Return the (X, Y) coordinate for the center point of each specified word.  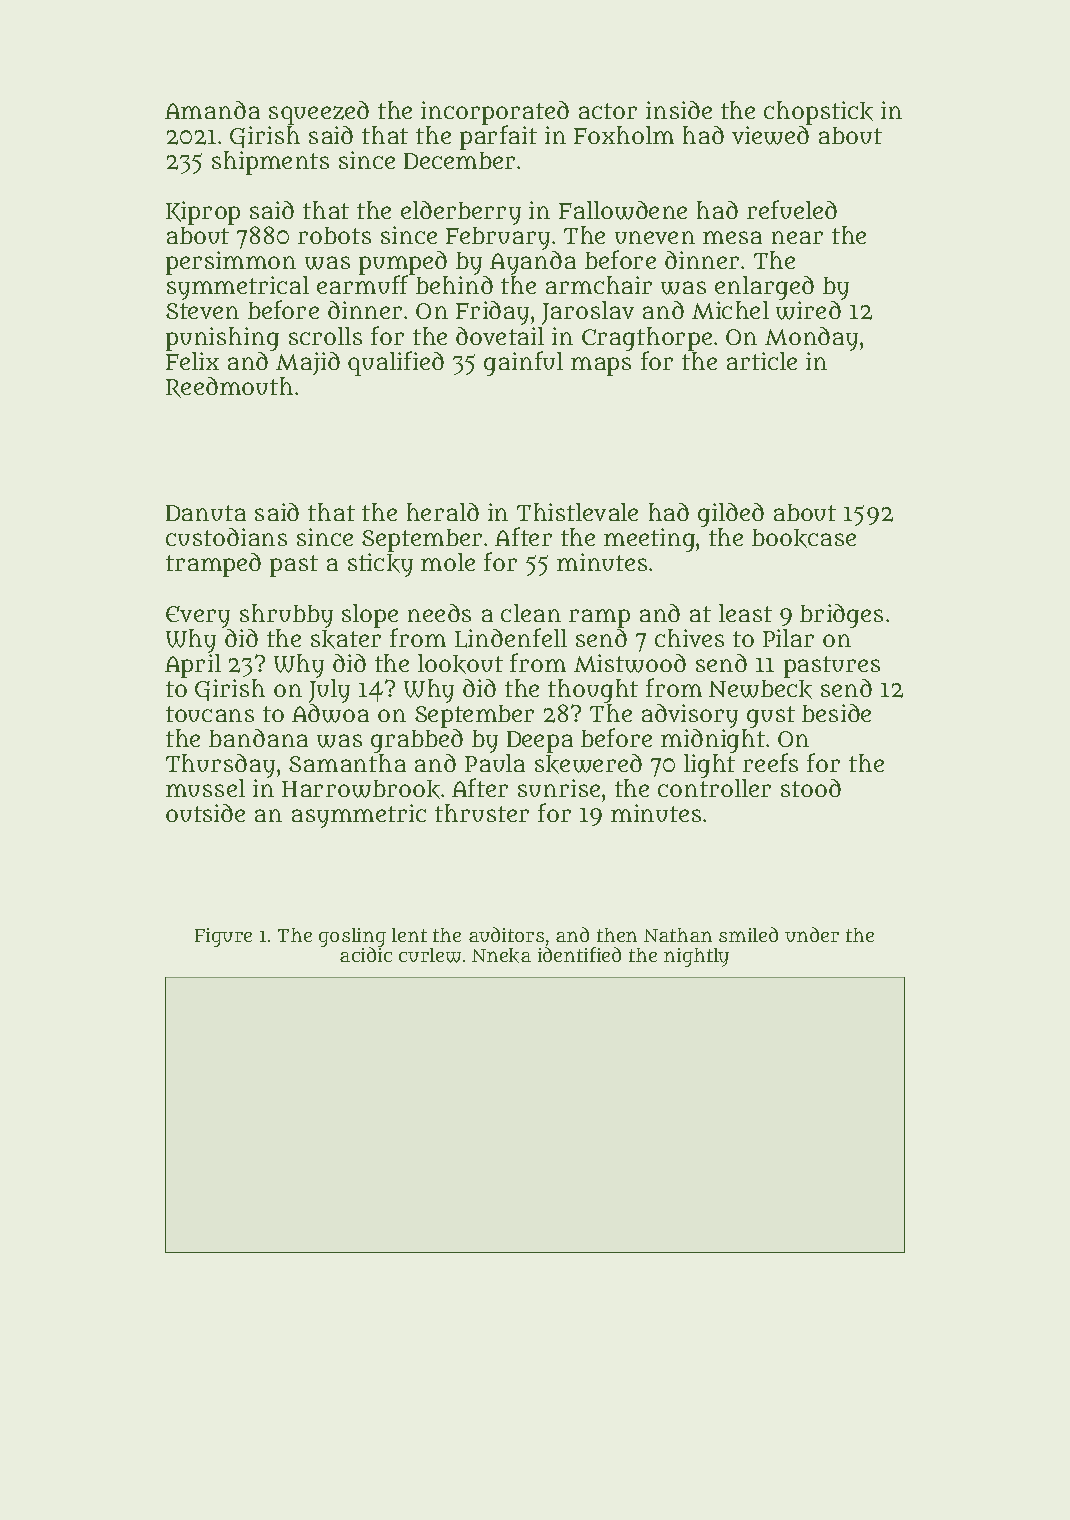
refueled (792, 209)
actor (608, 111)
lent (409, 935)
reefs (770, 762)
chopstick (818, 113)
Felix (192, 361)
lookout (460, 664)
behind (454, 285)
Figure (223, 937)
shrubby (286, 616)
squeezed (319, 113)
